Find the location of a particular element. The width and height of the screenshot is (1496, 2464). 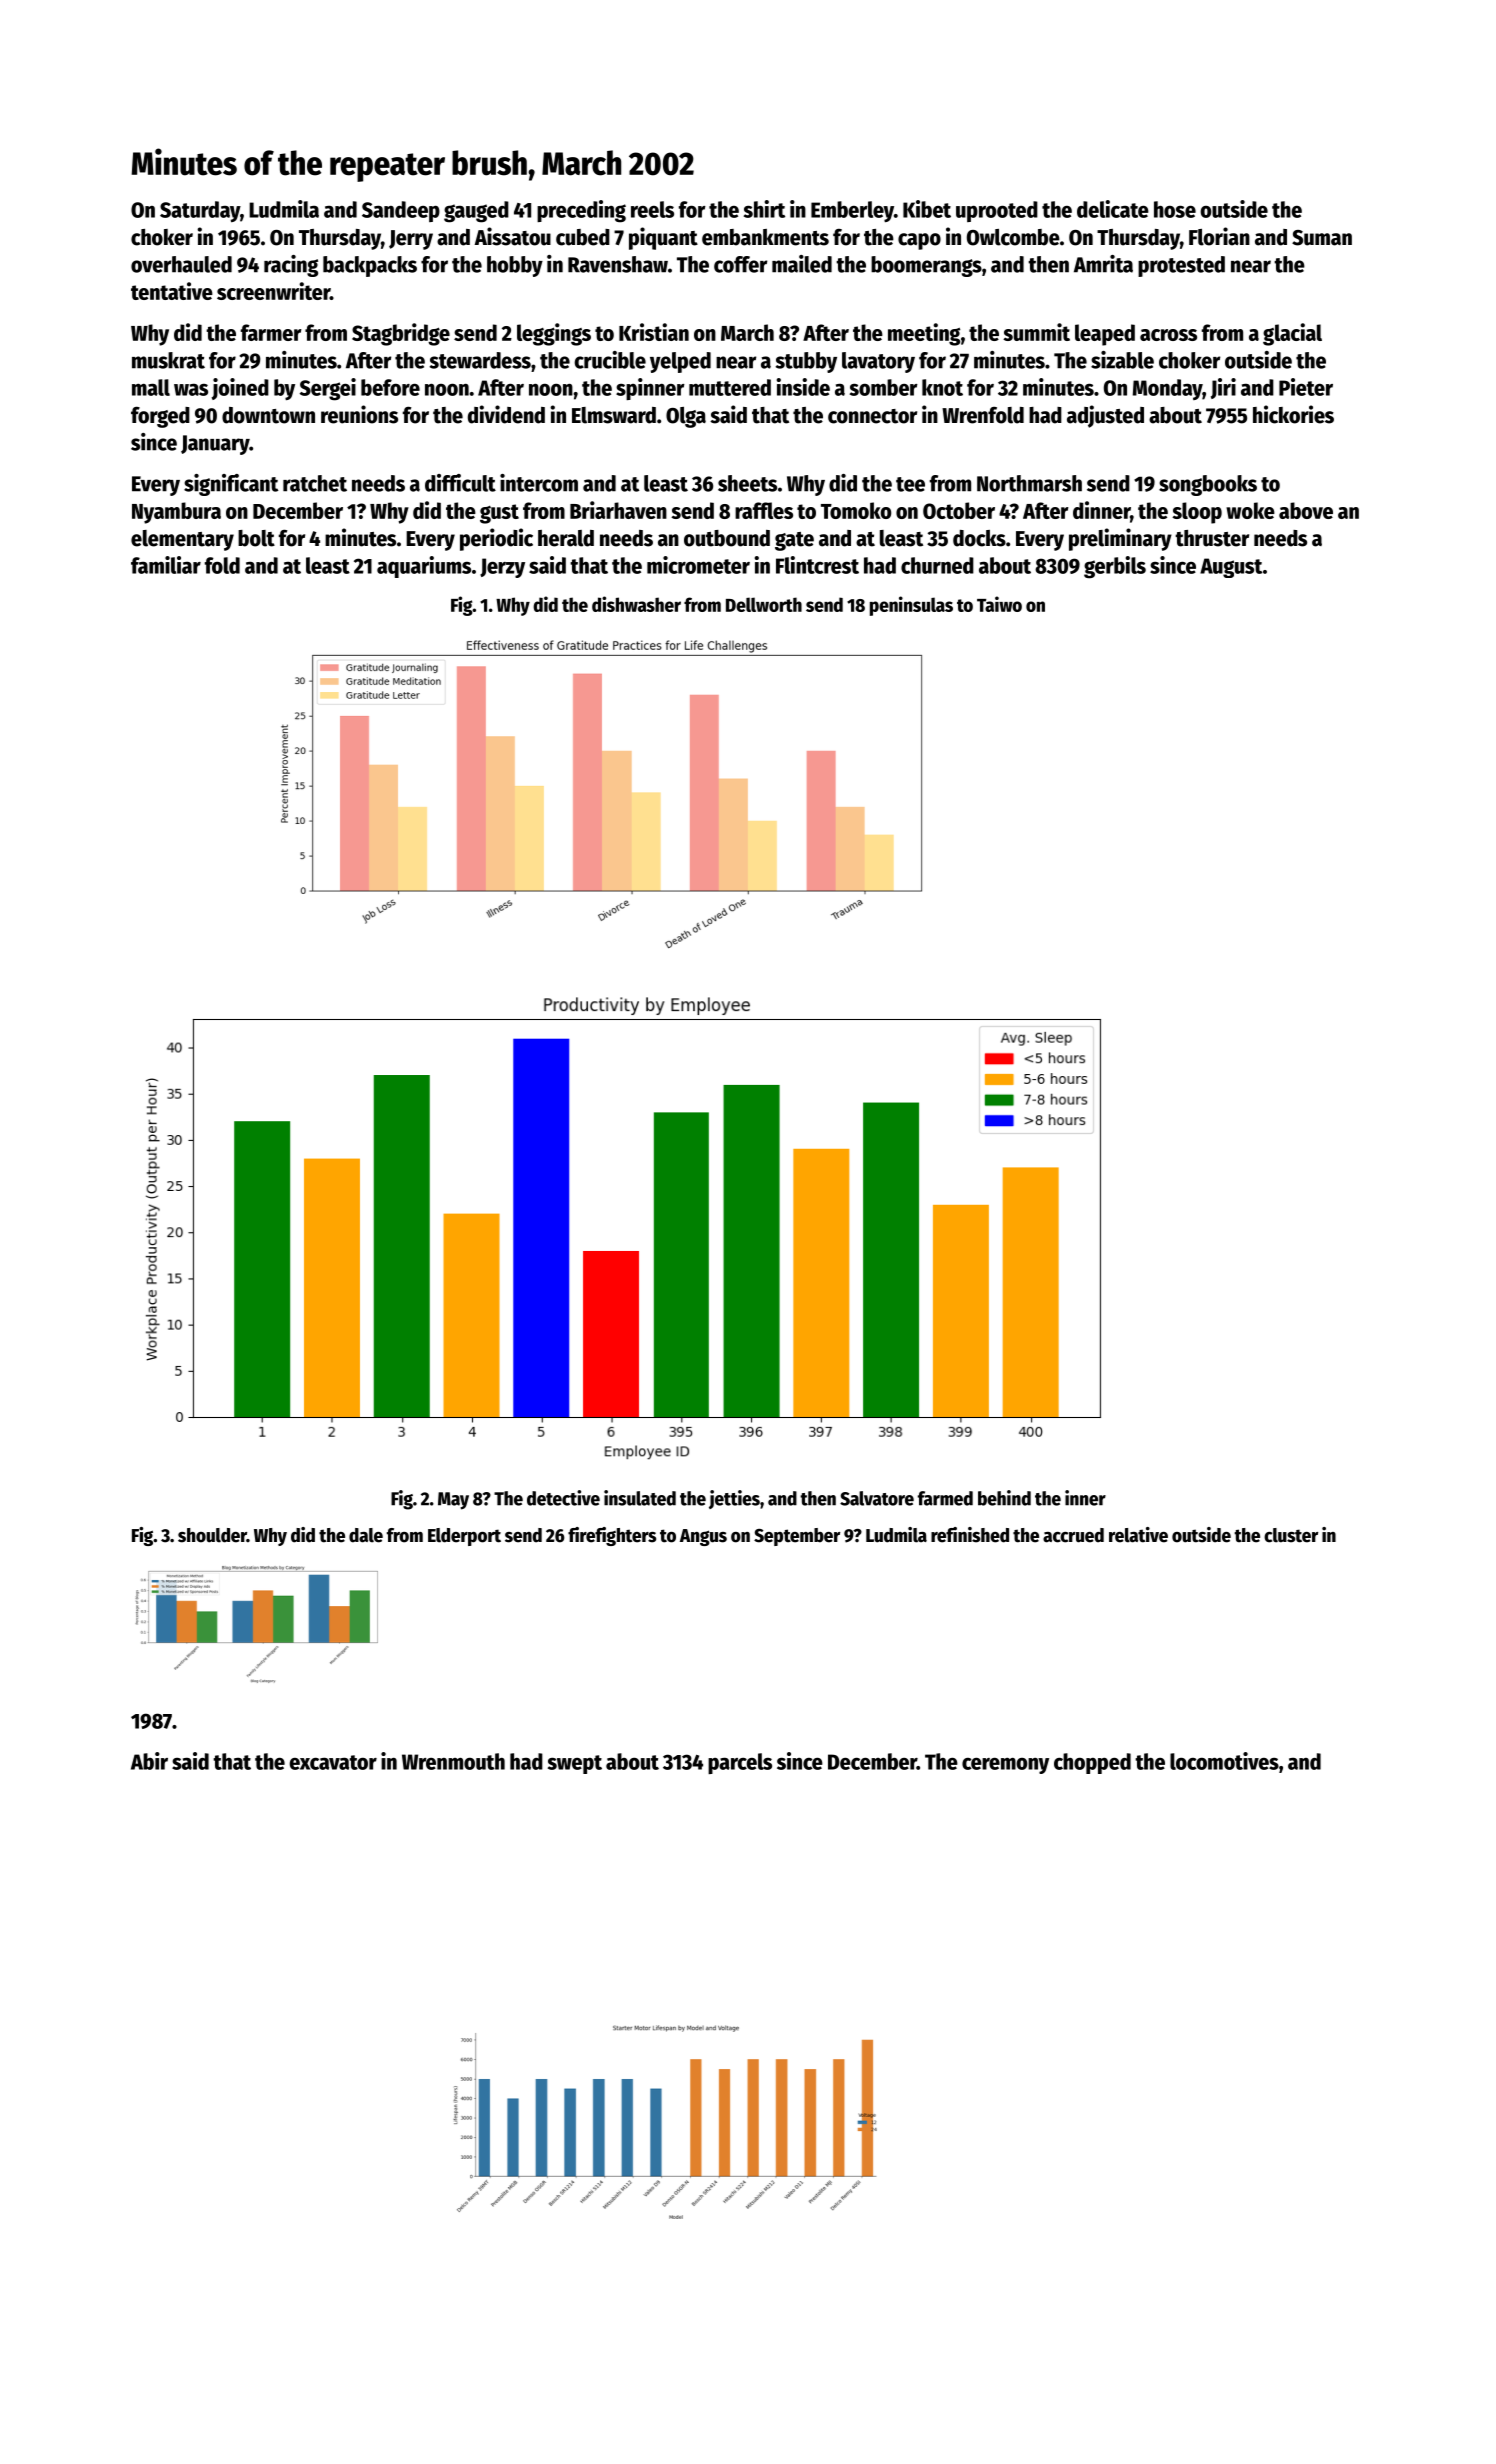

gauged is located at coordinates (476, 212).
